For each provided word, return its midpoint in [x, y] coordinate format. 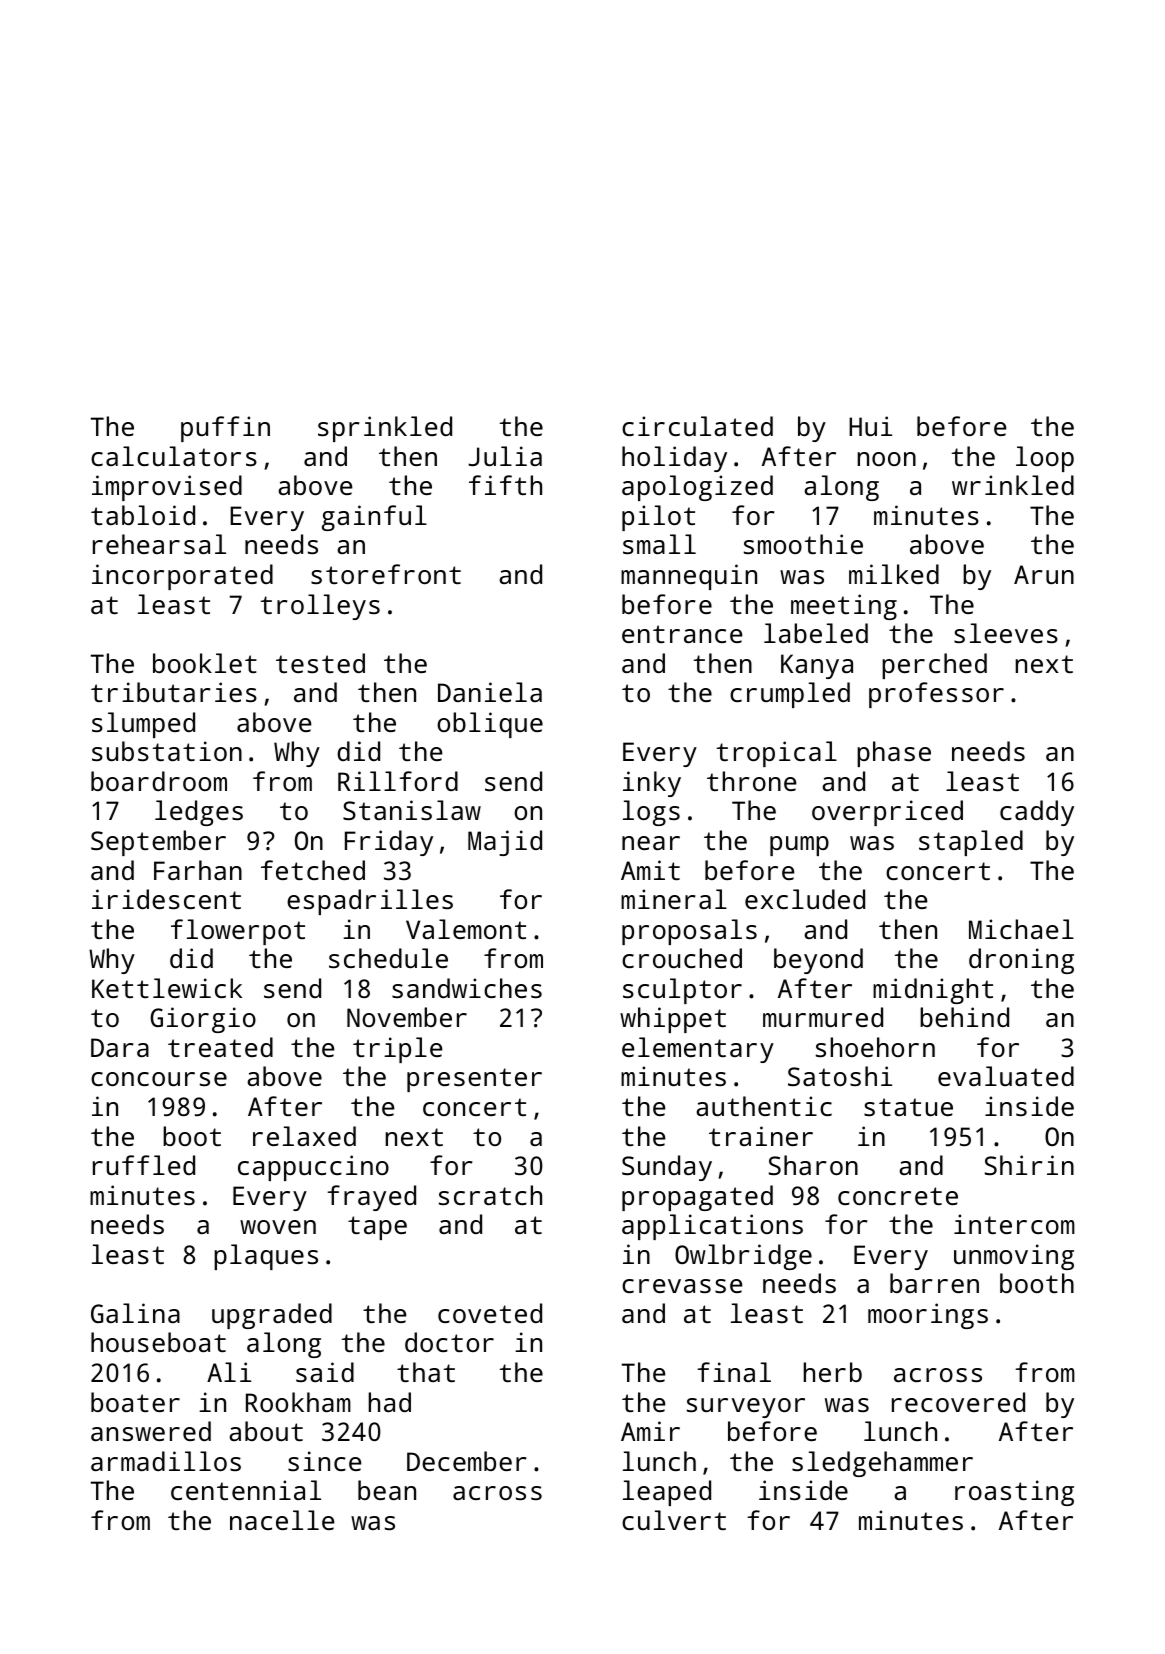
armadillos [166, 1461]
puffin [225, 429]
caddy [1037, 813]
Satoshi [840, 1076]
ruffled [144, 1165]
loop [1045, 459]
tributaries [174, 692]
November [407, 1017]
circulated [697, 426]
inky [652, 784]
